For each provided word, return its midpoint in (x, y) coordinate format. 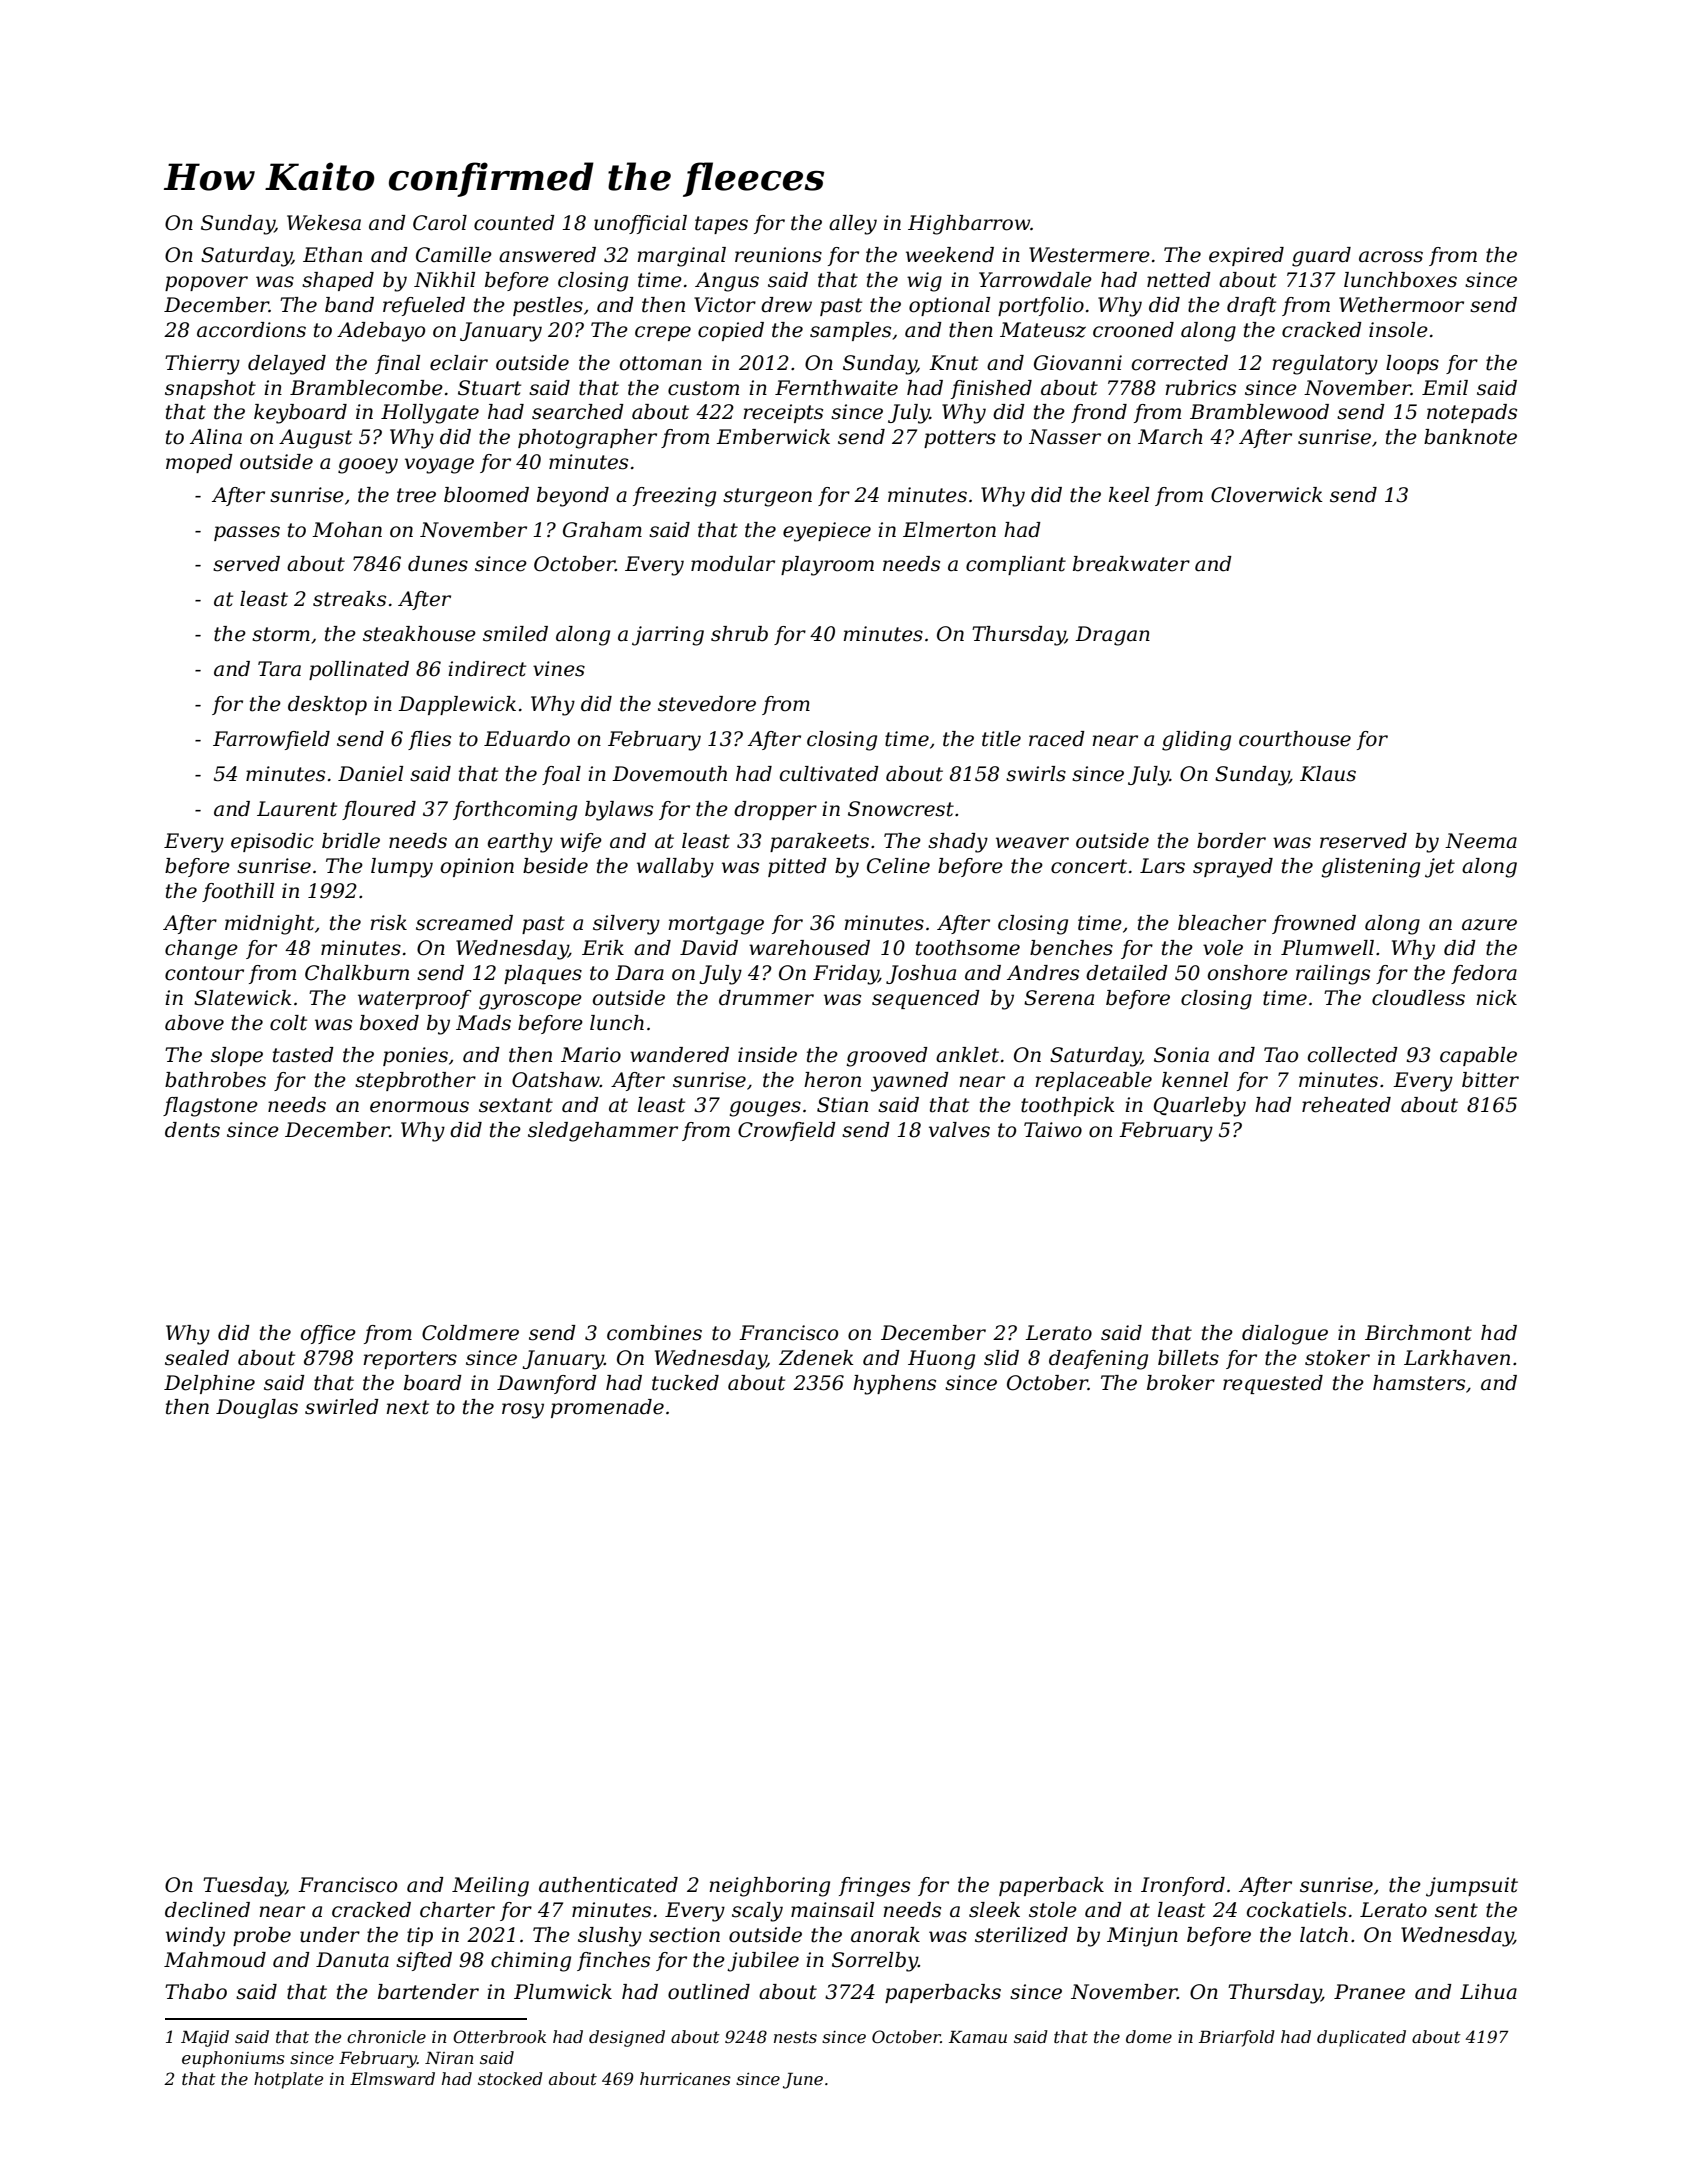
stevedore (707, 704)
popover (206, 283)
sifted (424, 1961)
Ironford (1183, 1886)
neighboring (769, 1887)
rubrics (1200, 388)
